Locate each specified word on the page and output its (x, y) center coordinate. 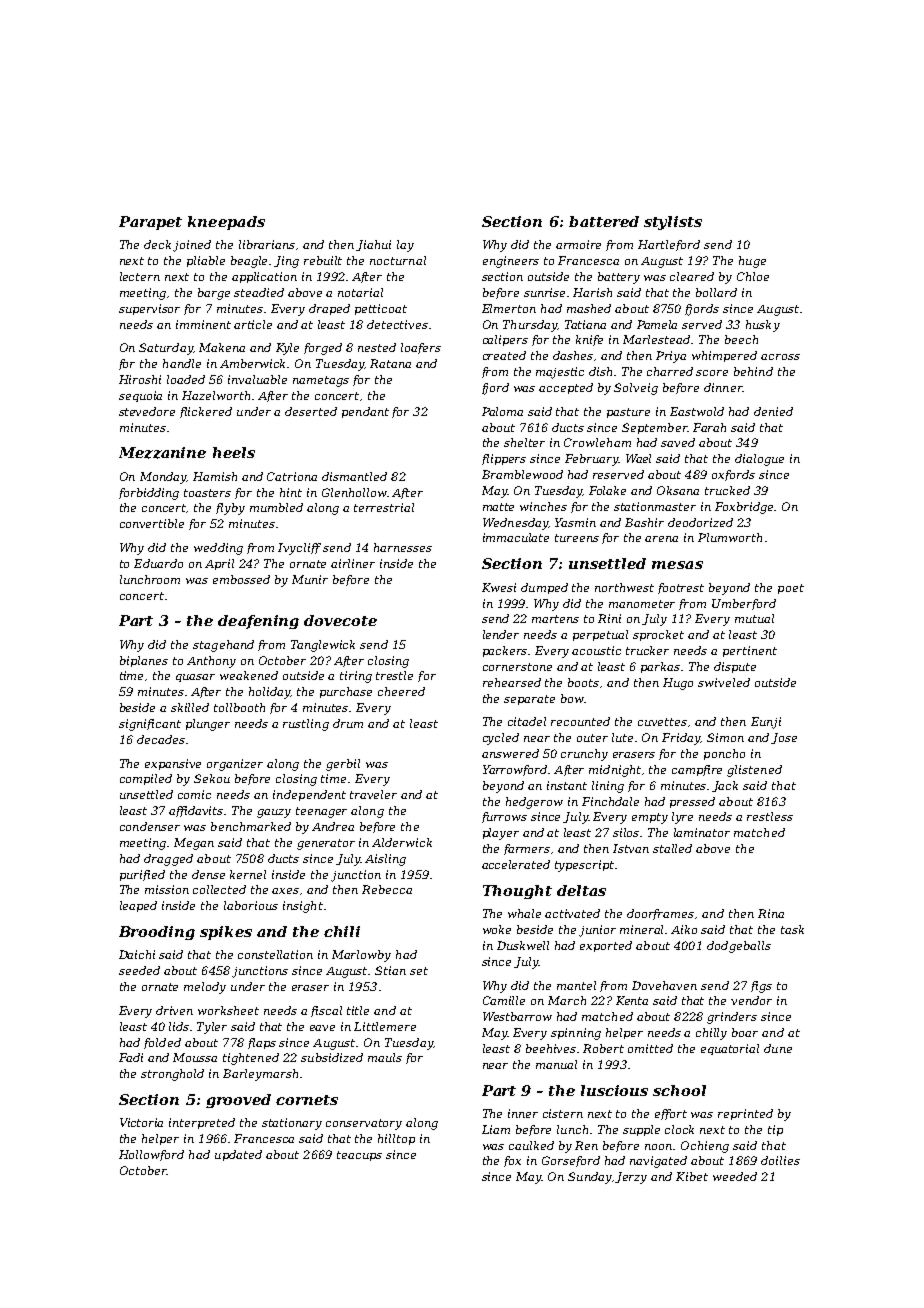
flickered (206, 412)
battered (604, 221)
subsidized (332, 1057)
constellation (275, 954)
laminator (702, 832)
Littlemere (385, 1026)
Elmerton (509, 308)
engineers (511, 262)
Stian (390, 970)
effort (671, 1114)
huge (752, 262)
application (264, 277)
